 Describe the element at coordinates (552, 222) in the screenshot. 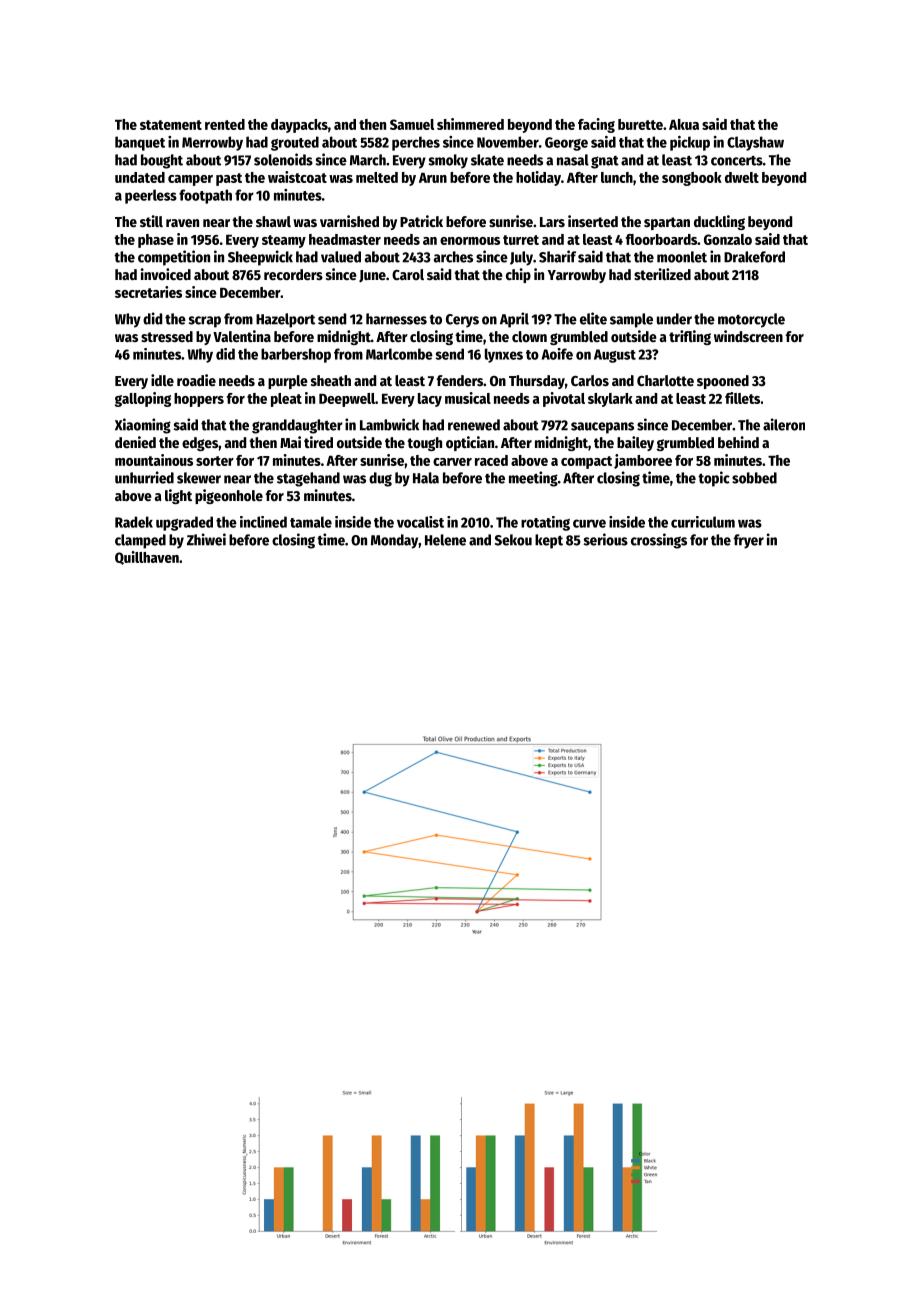

I see `Lars` at that location.
